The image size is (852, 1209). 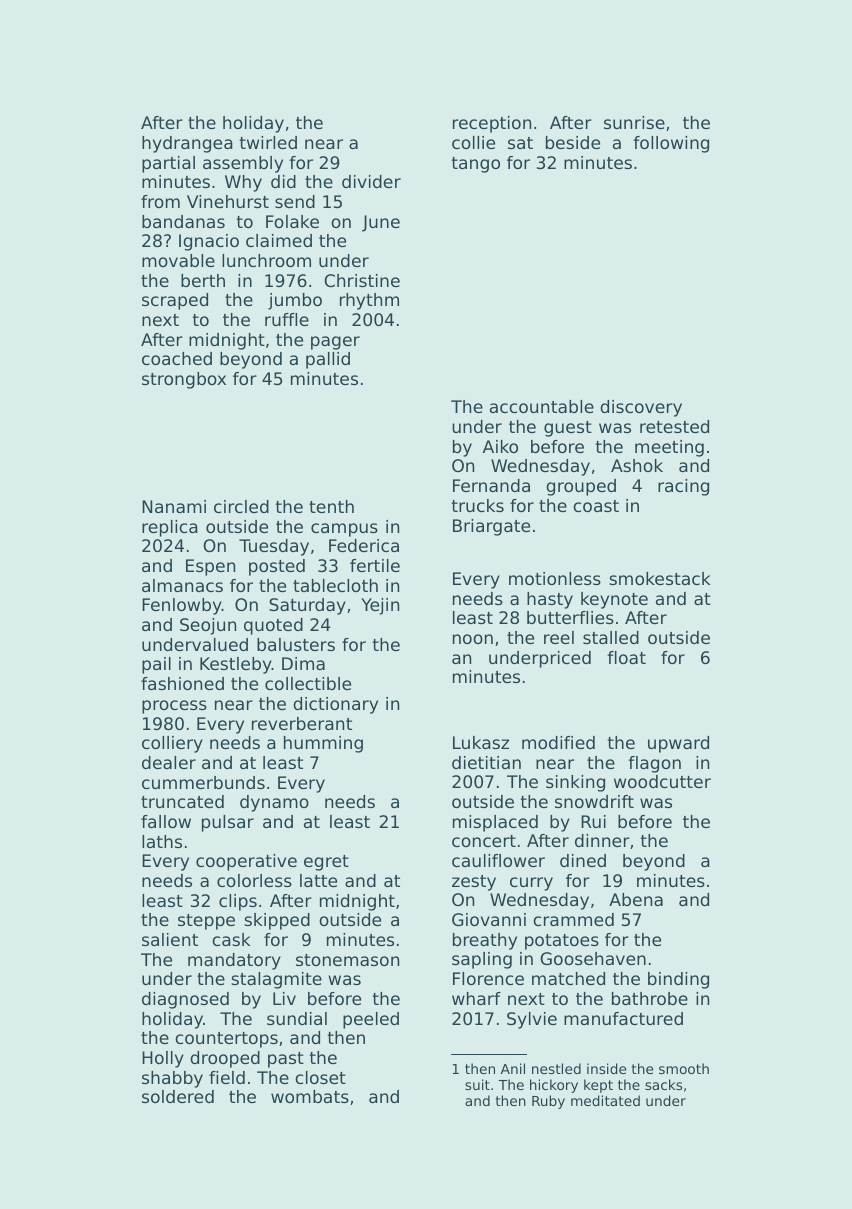 What do you see at coordinates (318, 880) in the image?
I see `latte` at bounding box center [318, 880].
